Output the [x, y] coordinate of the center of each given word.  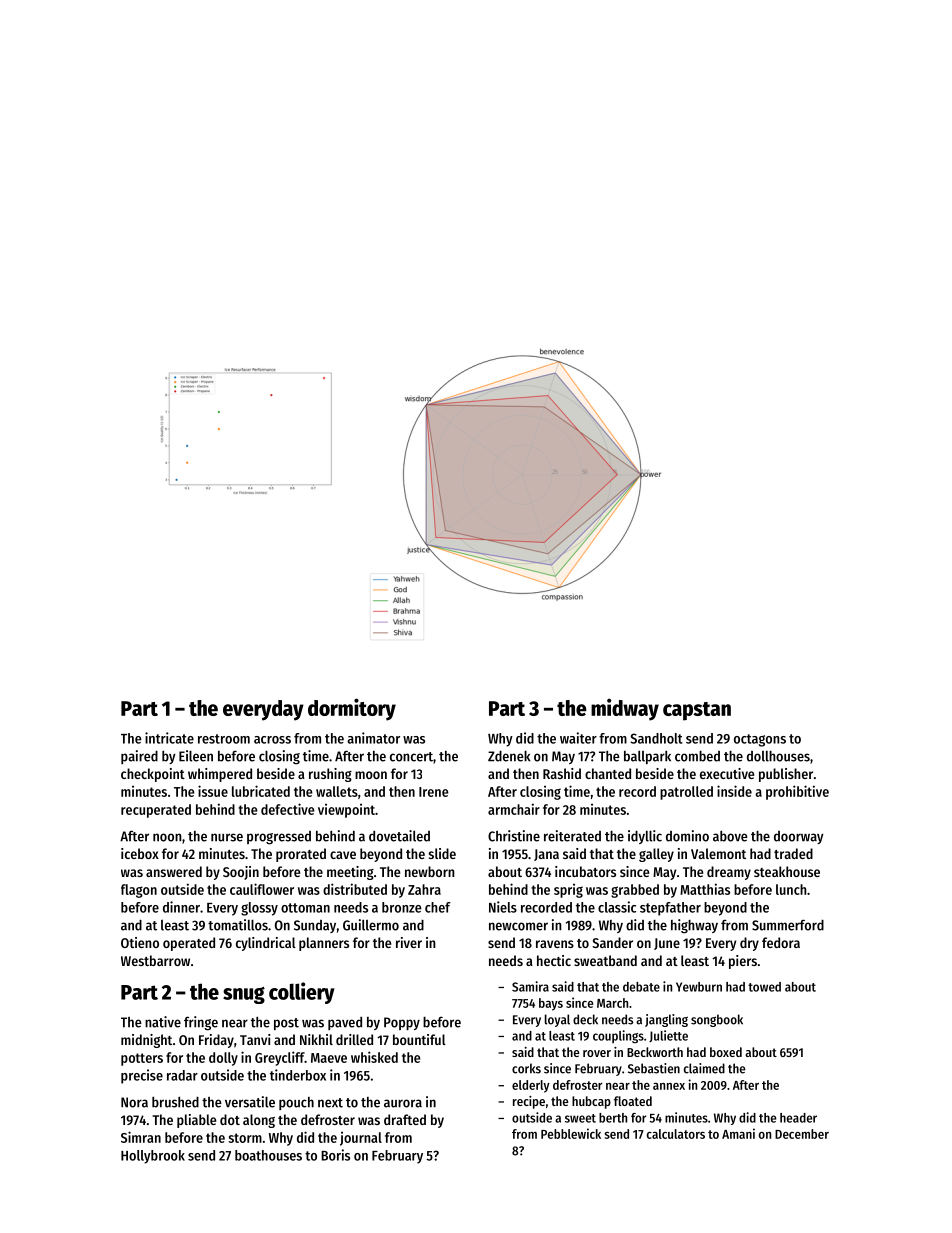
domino [687, 836]
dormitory [352, 709]
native [163, 1022]
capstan [697, 711]
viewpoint [346, 811]
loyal [557, 1020]
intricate [169, 738]
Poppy [402, 1023]
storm [245, 1138]
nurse [227, 837]
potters [142, 1059]
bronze [402, 907]
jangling [666, 1020]
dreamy [729, 873]
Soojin [241, 873]
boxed [726, 1052]
